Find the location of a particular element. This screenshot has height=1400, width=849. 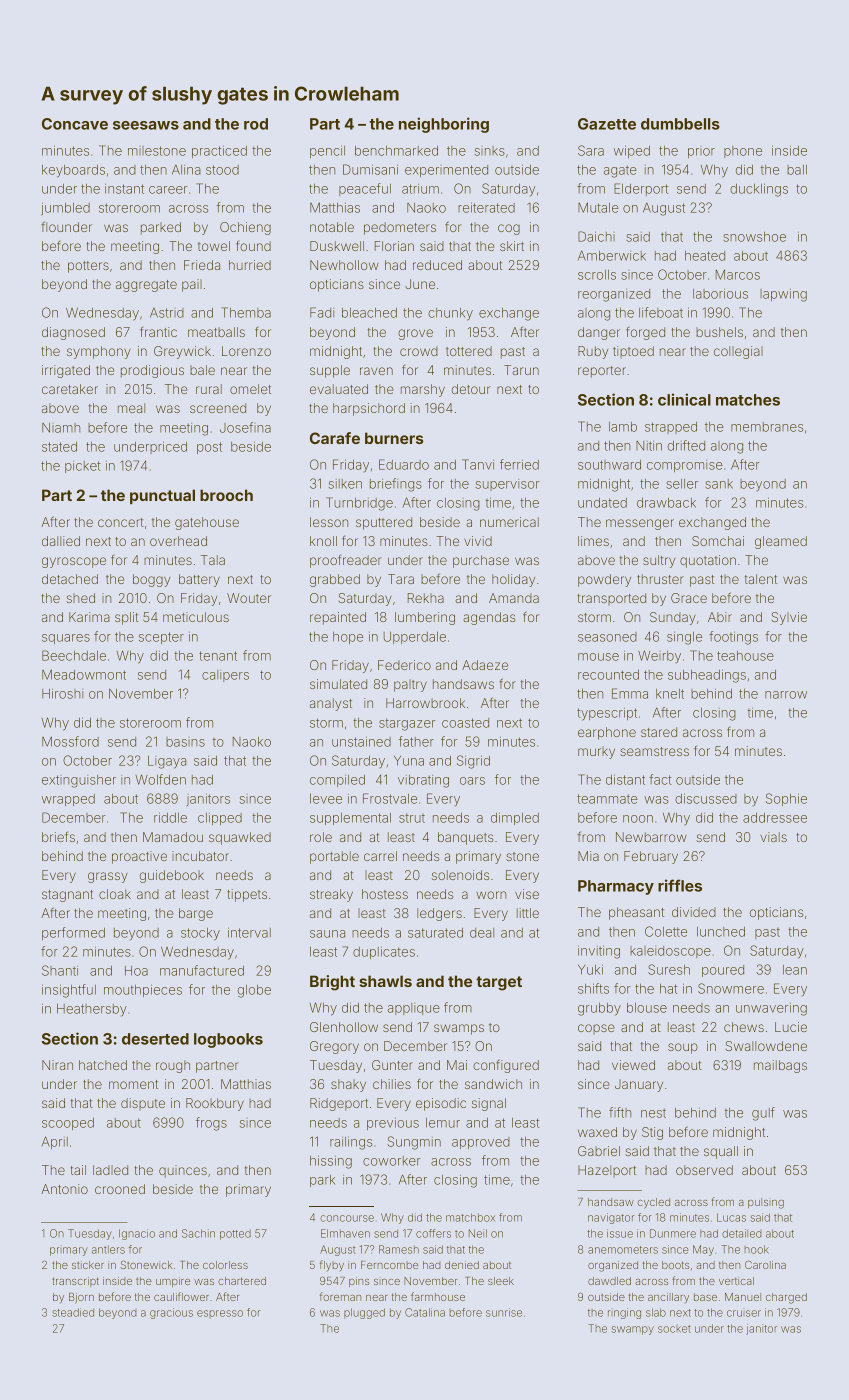

jumbled is located at coordinates (65, 209).
